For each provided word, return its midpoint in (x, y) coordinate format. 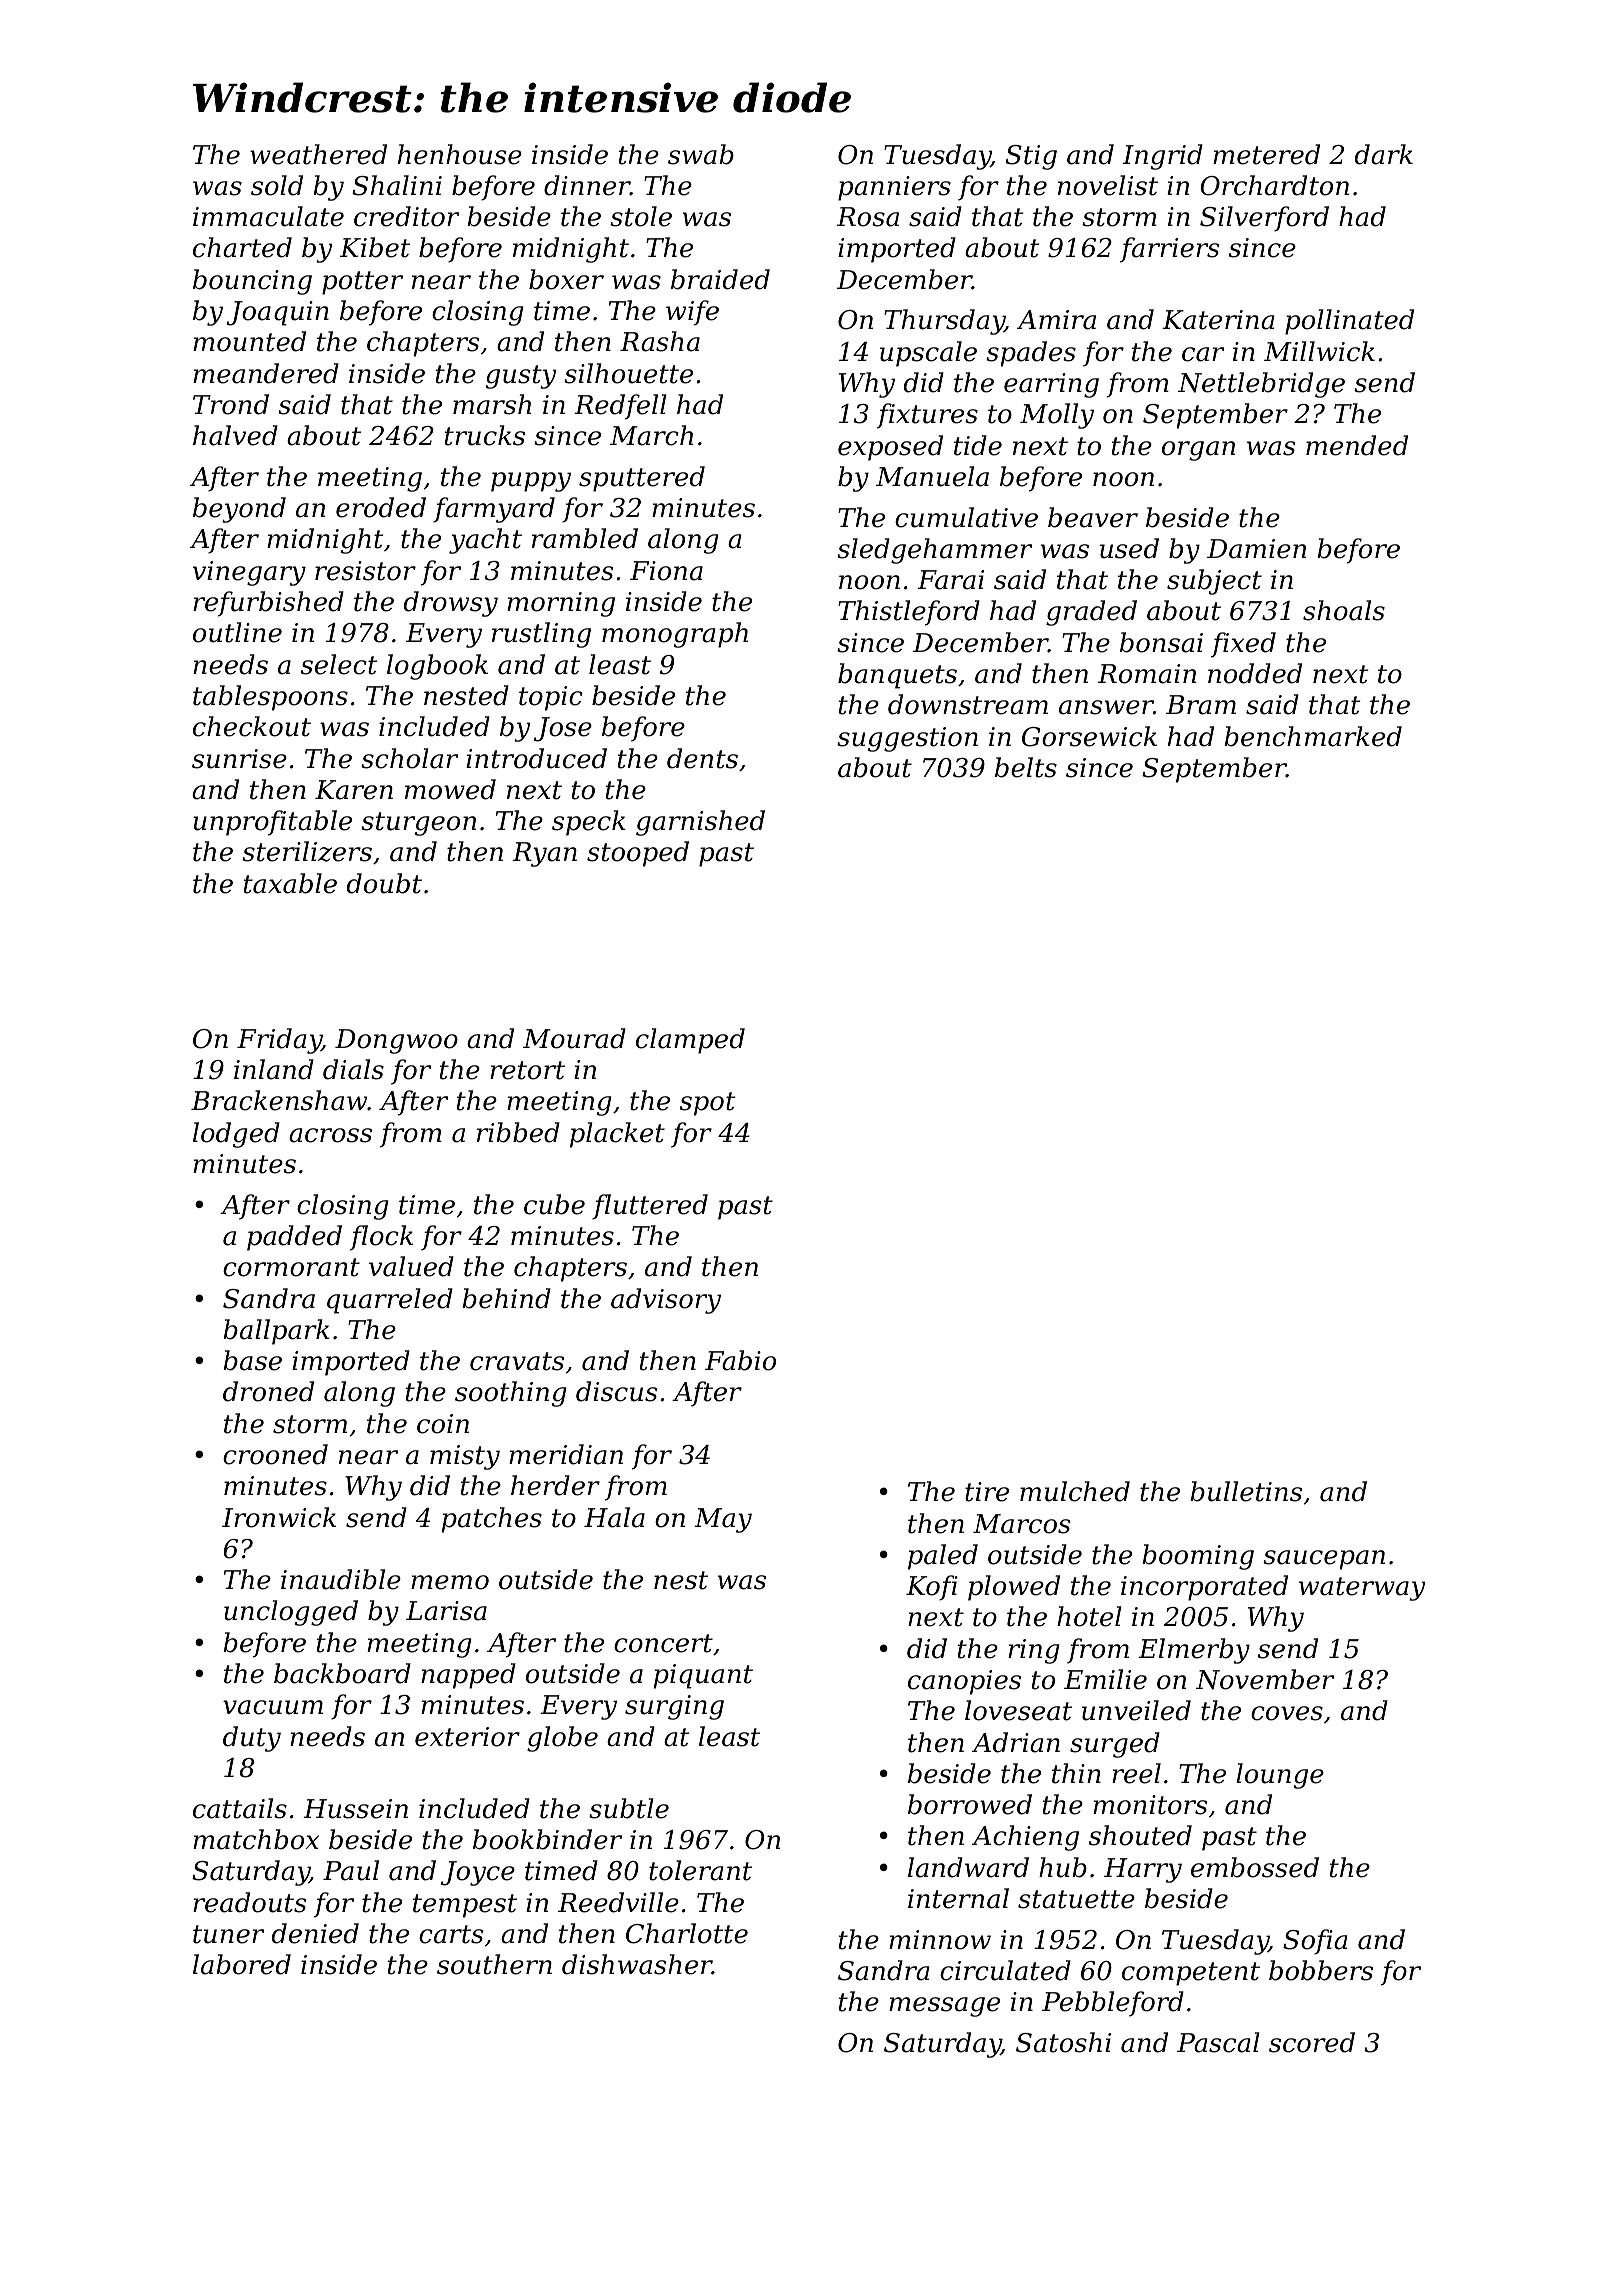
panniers (894, 188)
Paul (351, 1870)
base (252, 1360)
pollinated (1349, 322)
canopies (964, 1682)
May (723, 1520)
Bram (1201, 705)
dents (702, 758)
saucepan (1324, 1560)
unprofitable (272, 823)
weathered (318, 154)
